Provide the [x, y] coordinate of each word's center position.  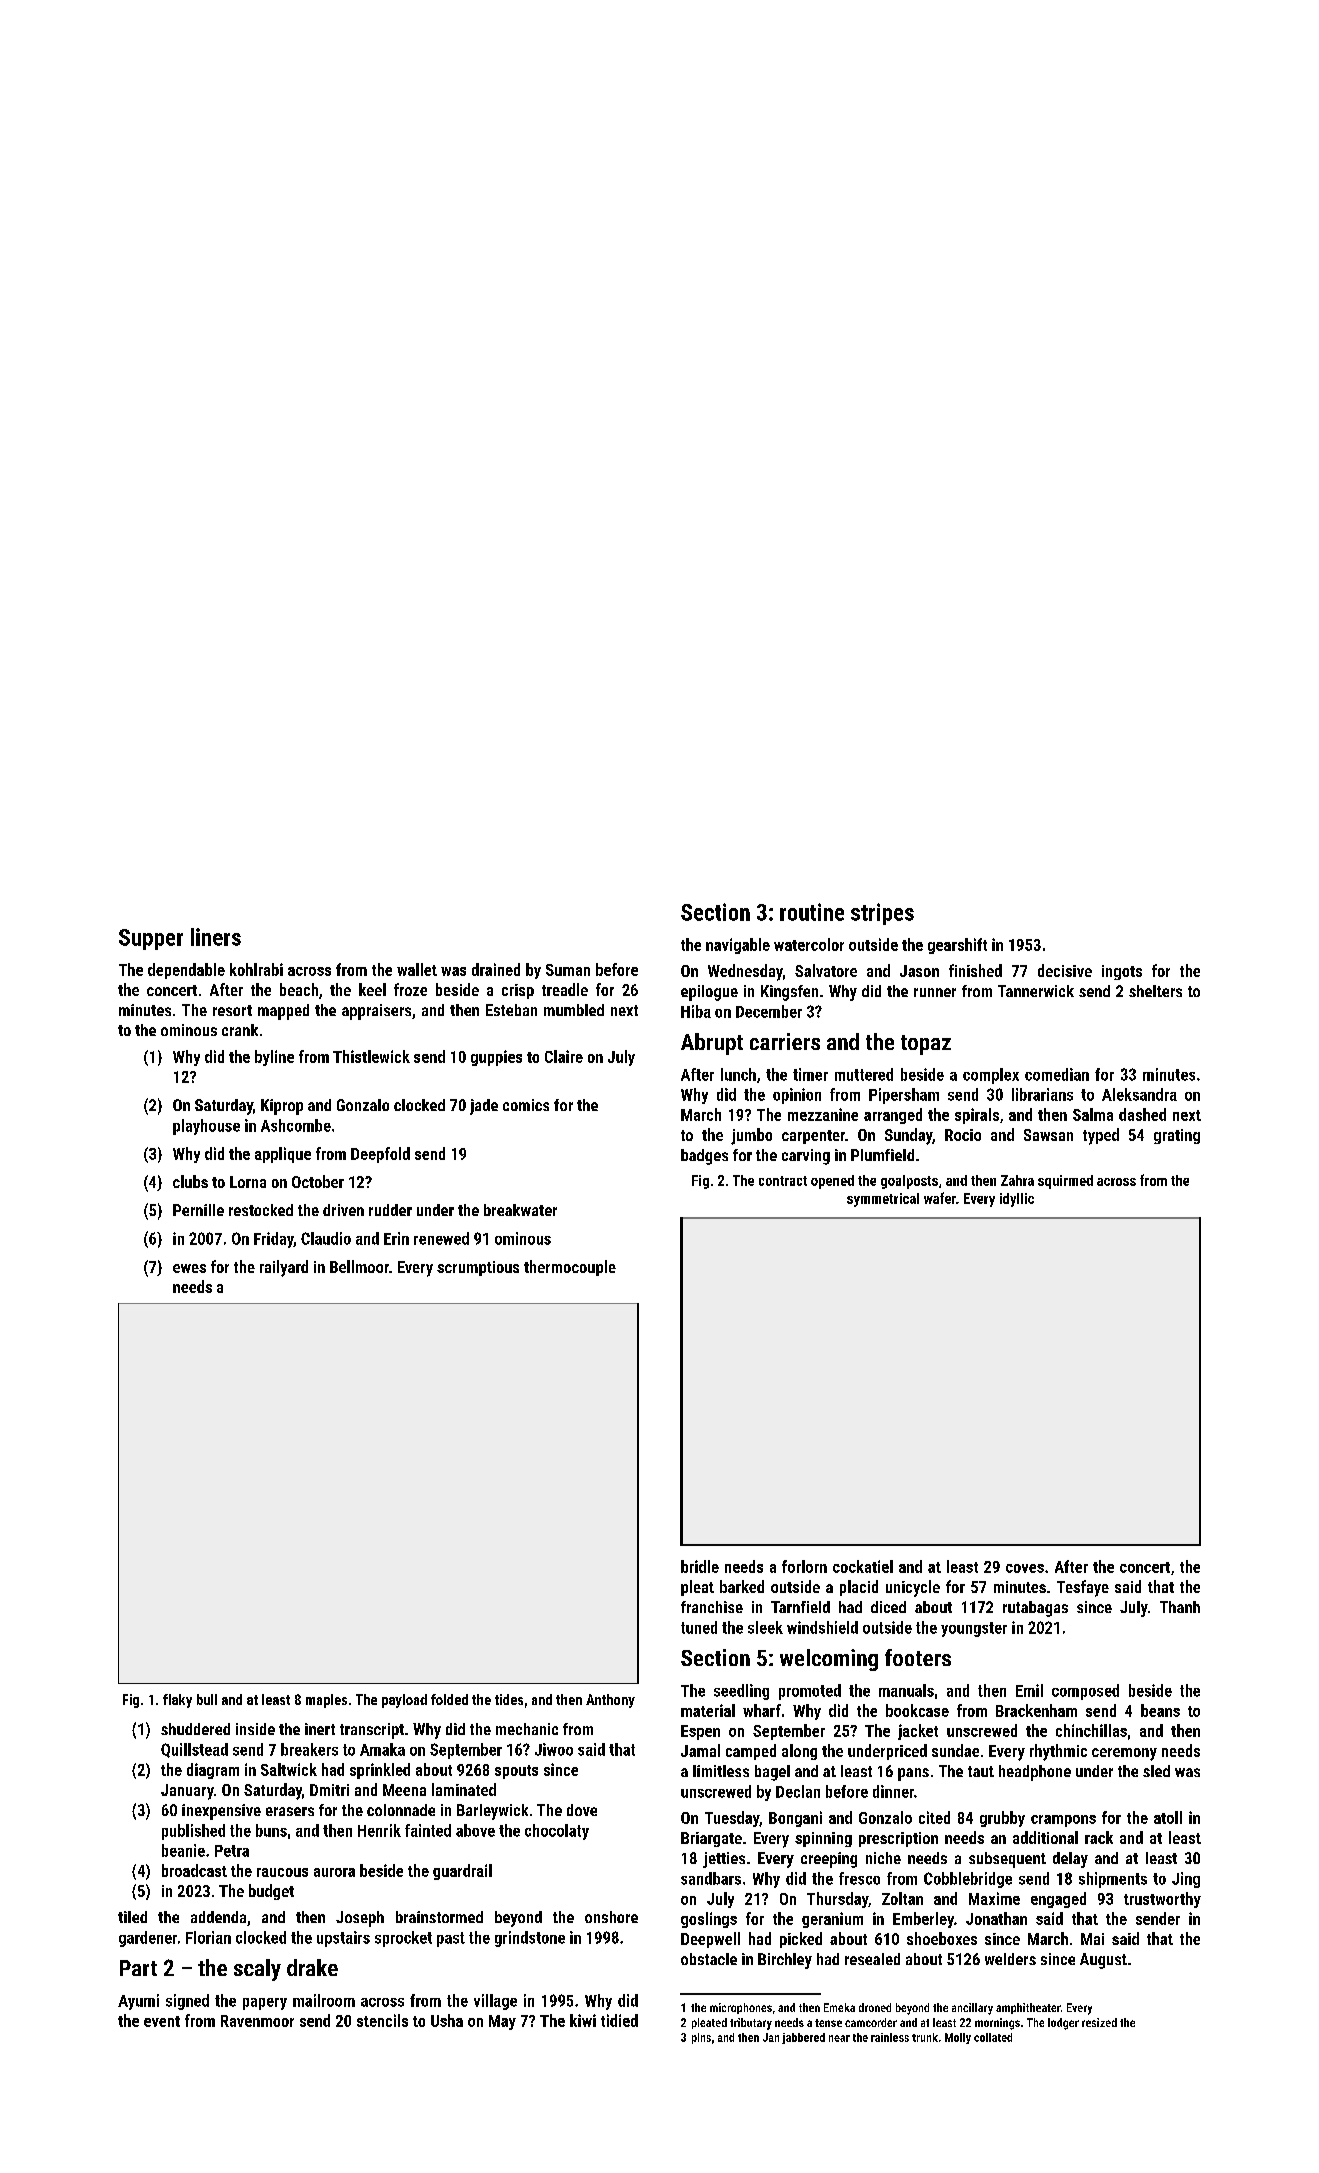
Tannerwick [1036, 991]
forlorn [804, 1566]
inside [255, 1729]
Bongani [795, 1819]
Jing [1186, 1880]
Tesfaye [1083, 1588]
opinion [797, 1096]
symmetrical [883, 1200]
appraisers [376, 1012]
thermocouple [570, 1268]
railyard [284, 1268]
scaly [257, 1970]
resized [1099, 2022]
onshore [611, 1917]
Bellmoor [359, 1266]
